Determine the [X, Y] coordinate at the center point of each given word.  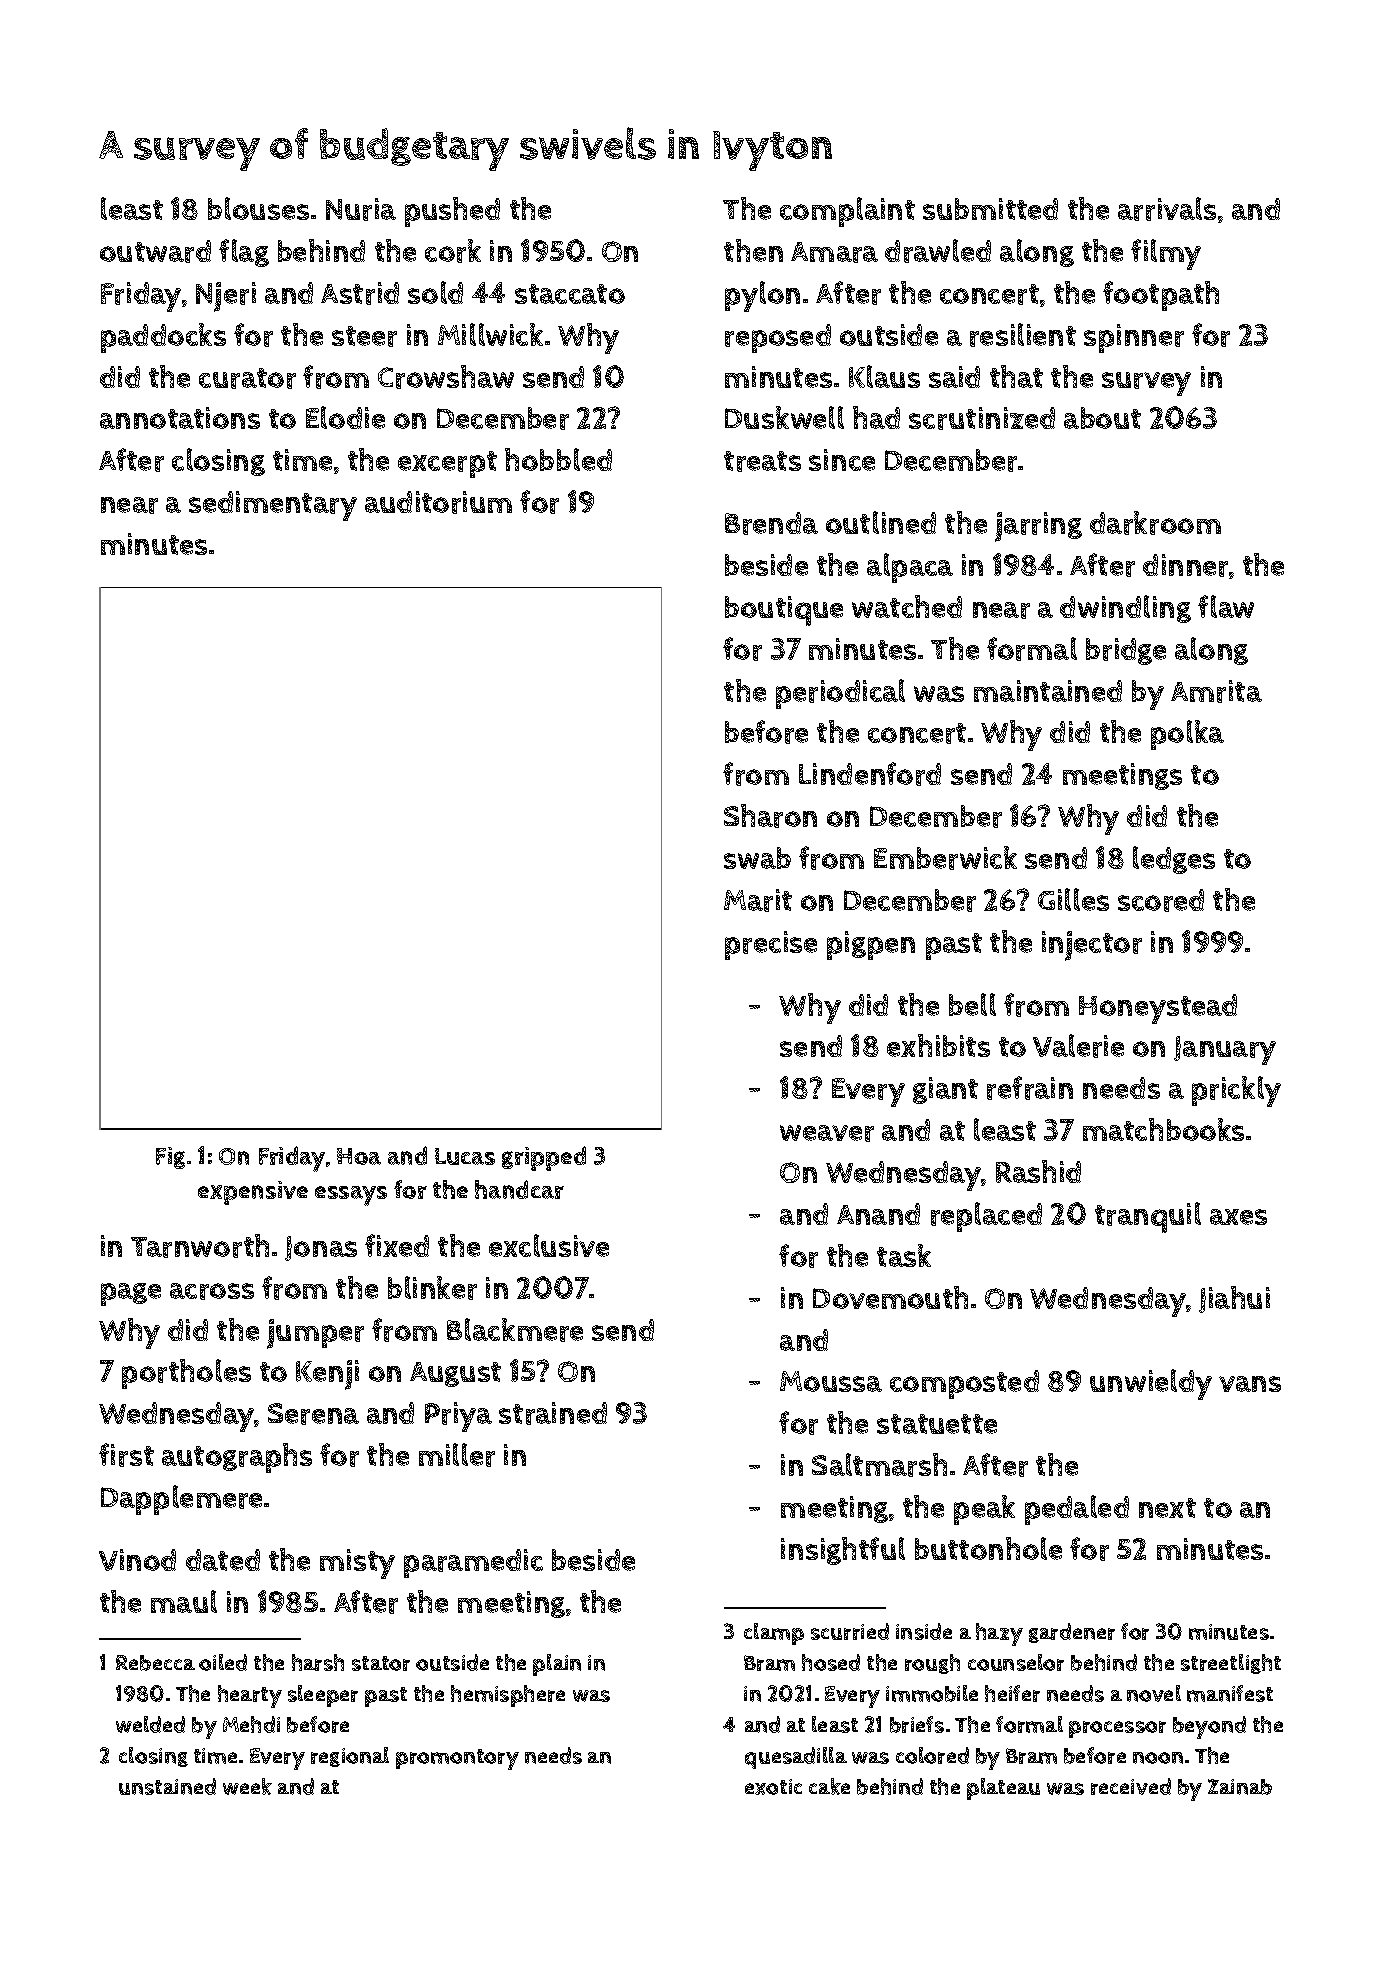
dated [223, 1560]
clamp [774, 1634]
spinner [1134, 338]
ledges [1174, 860]
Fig [170, 1158]
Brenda [771, 523]
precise [771, 945]
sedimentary [273, 506]
